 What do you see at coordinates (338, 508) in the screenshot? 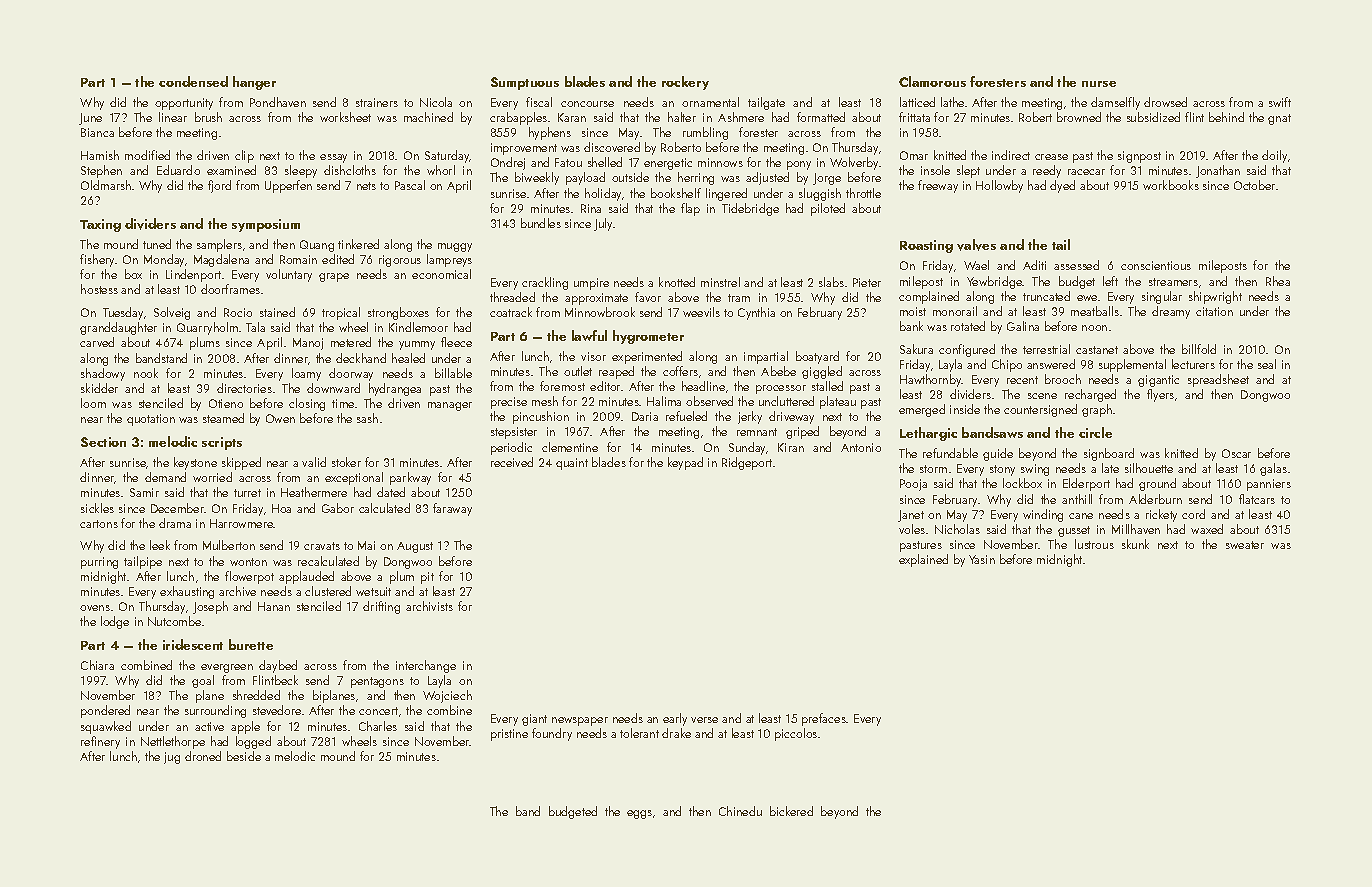
I see `Gabor` at bounding box center [338, 508].
